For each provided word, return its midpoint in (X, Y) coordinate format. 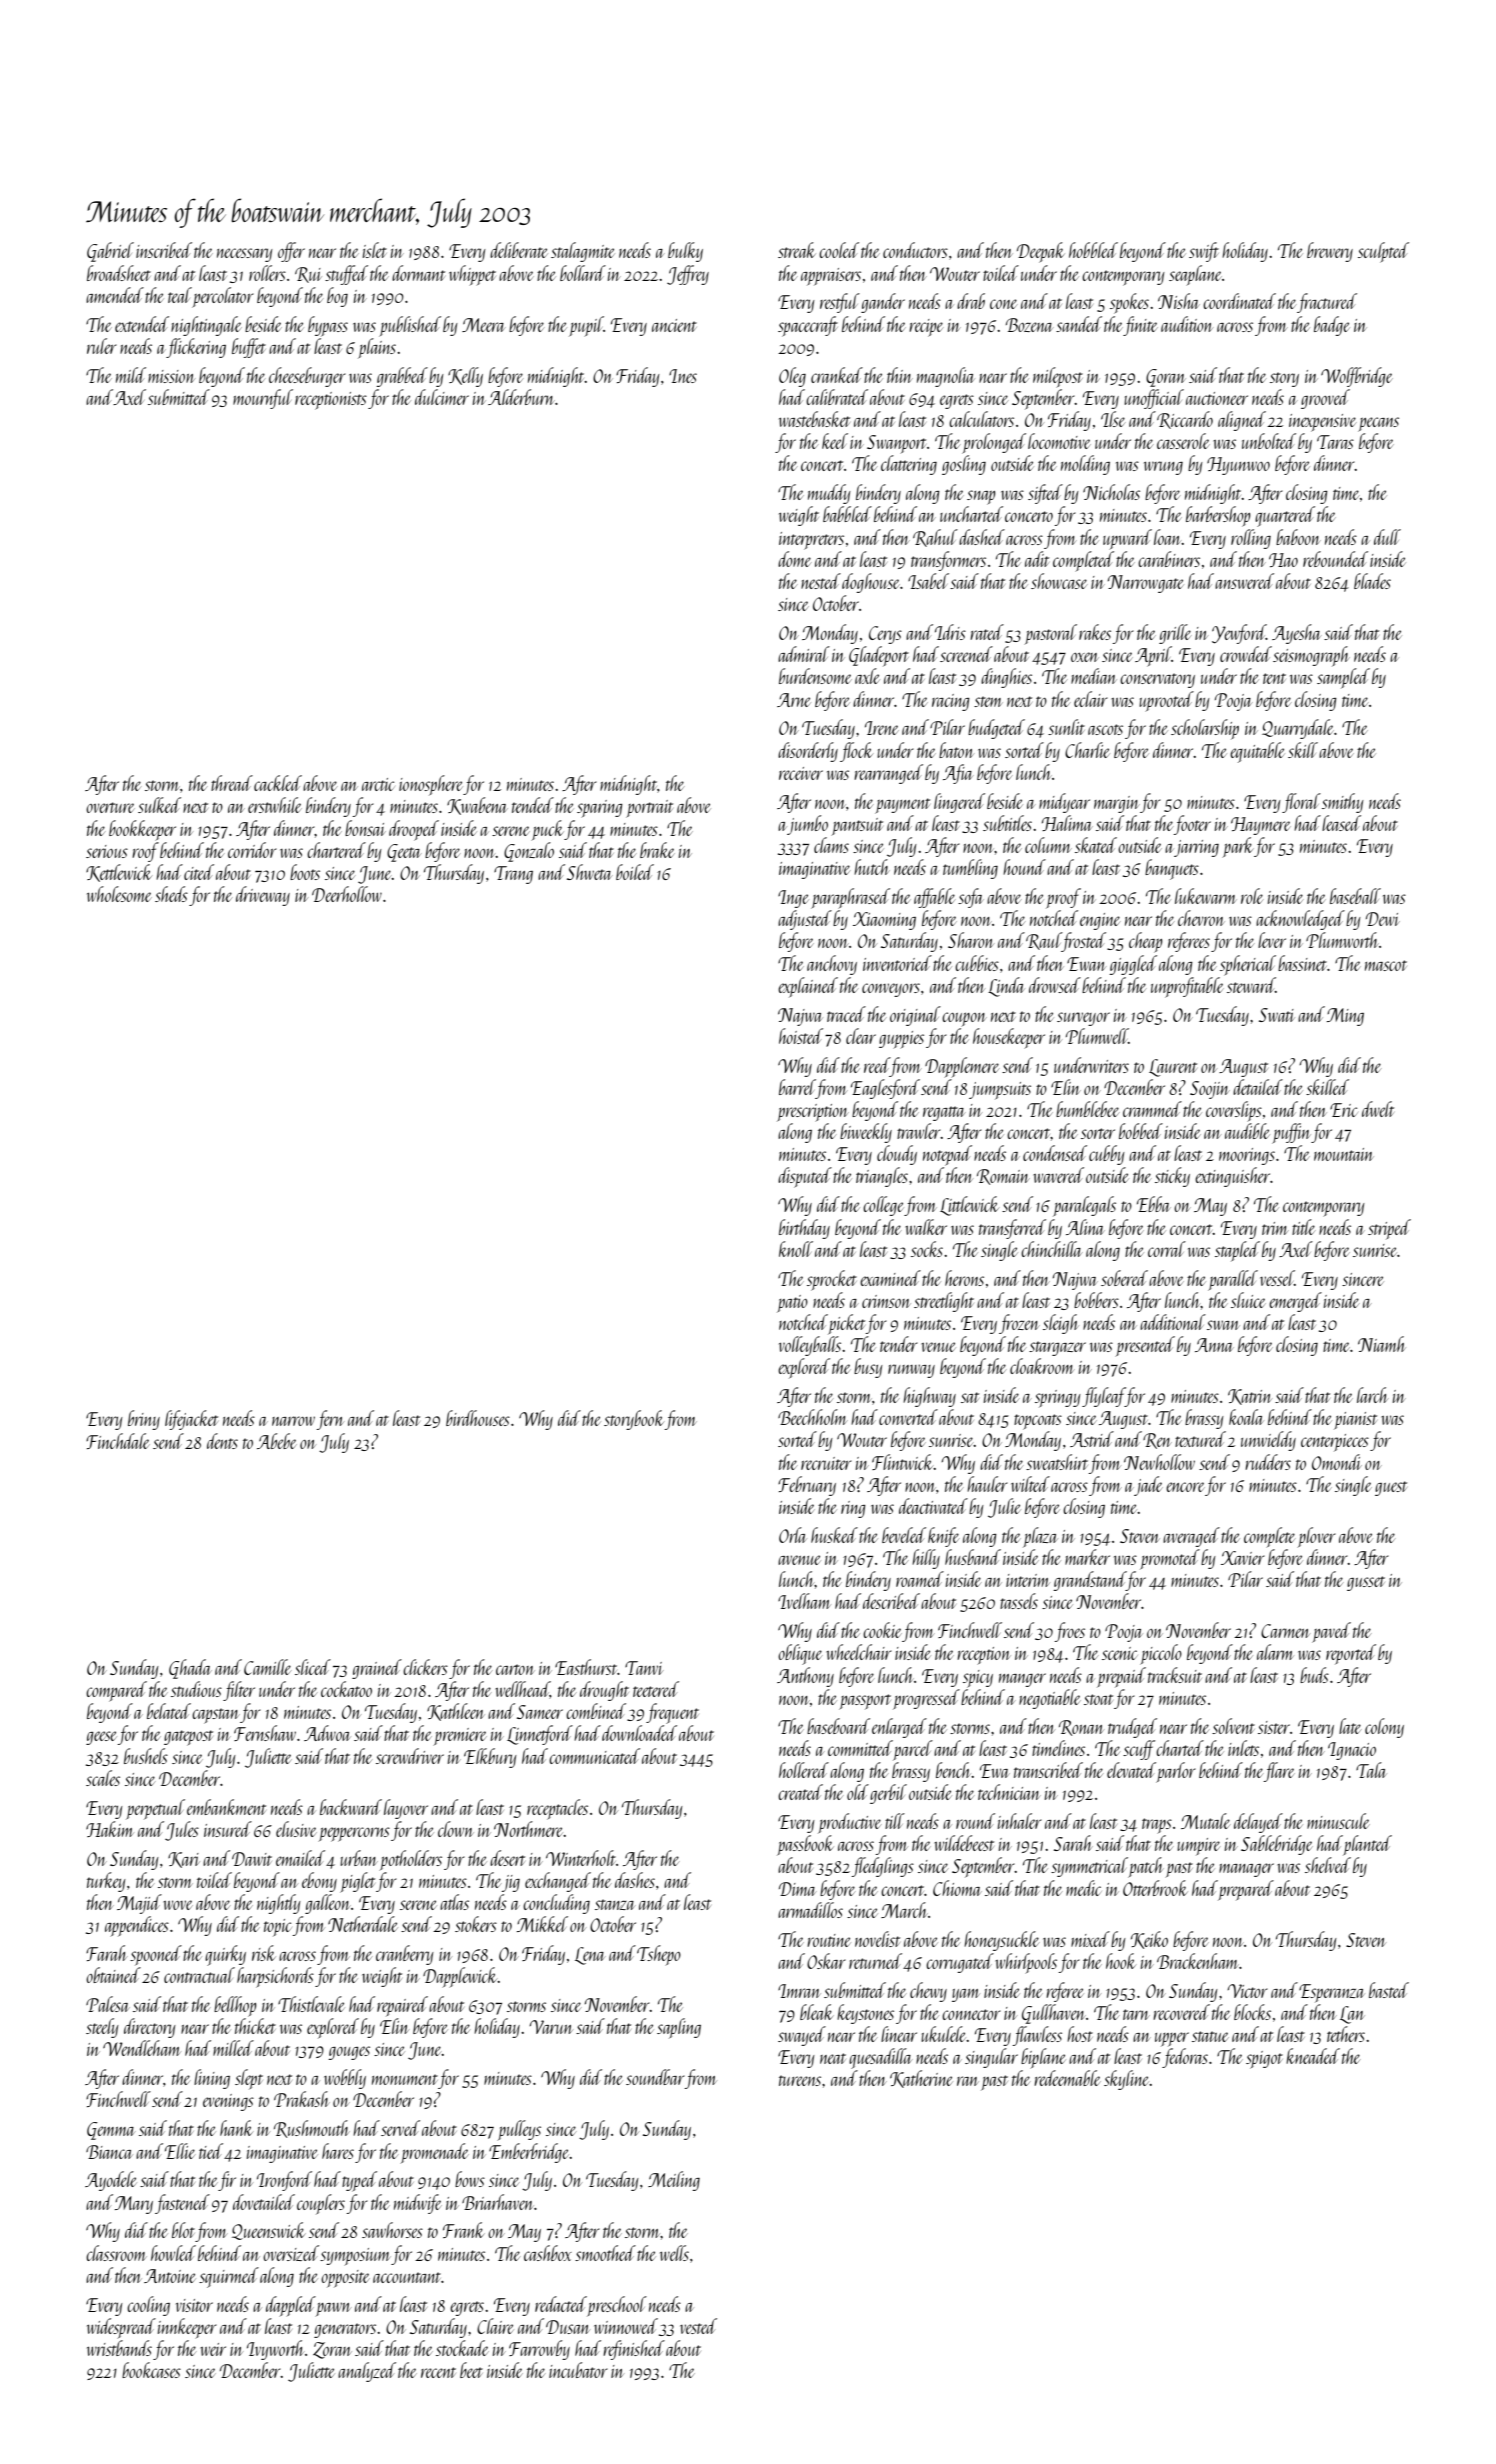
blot (183, 2230)
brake (657, 850)
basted (1389, 1990)
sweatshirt (1057, 1462)
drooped (414, 830)
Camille (267, 1667)
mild (131, 375)
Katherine (921, 2079)
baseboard (838, 1726)
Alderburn (521, 397)
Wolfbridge (1357, 377)
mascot (1386, 965)
